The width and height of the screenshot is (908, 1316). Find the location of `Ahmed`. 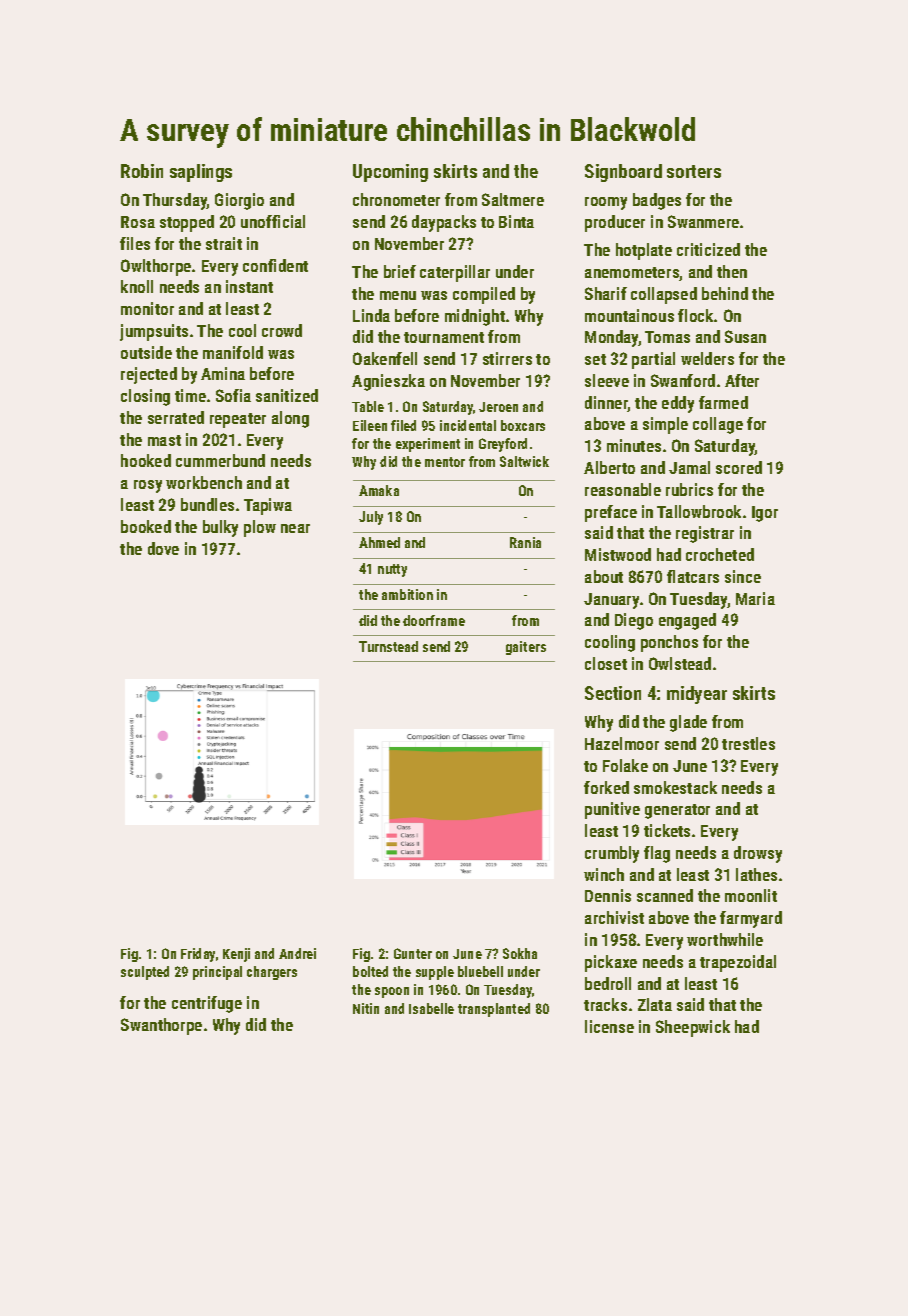

Ahmed is located at coordinates (379, 542).
